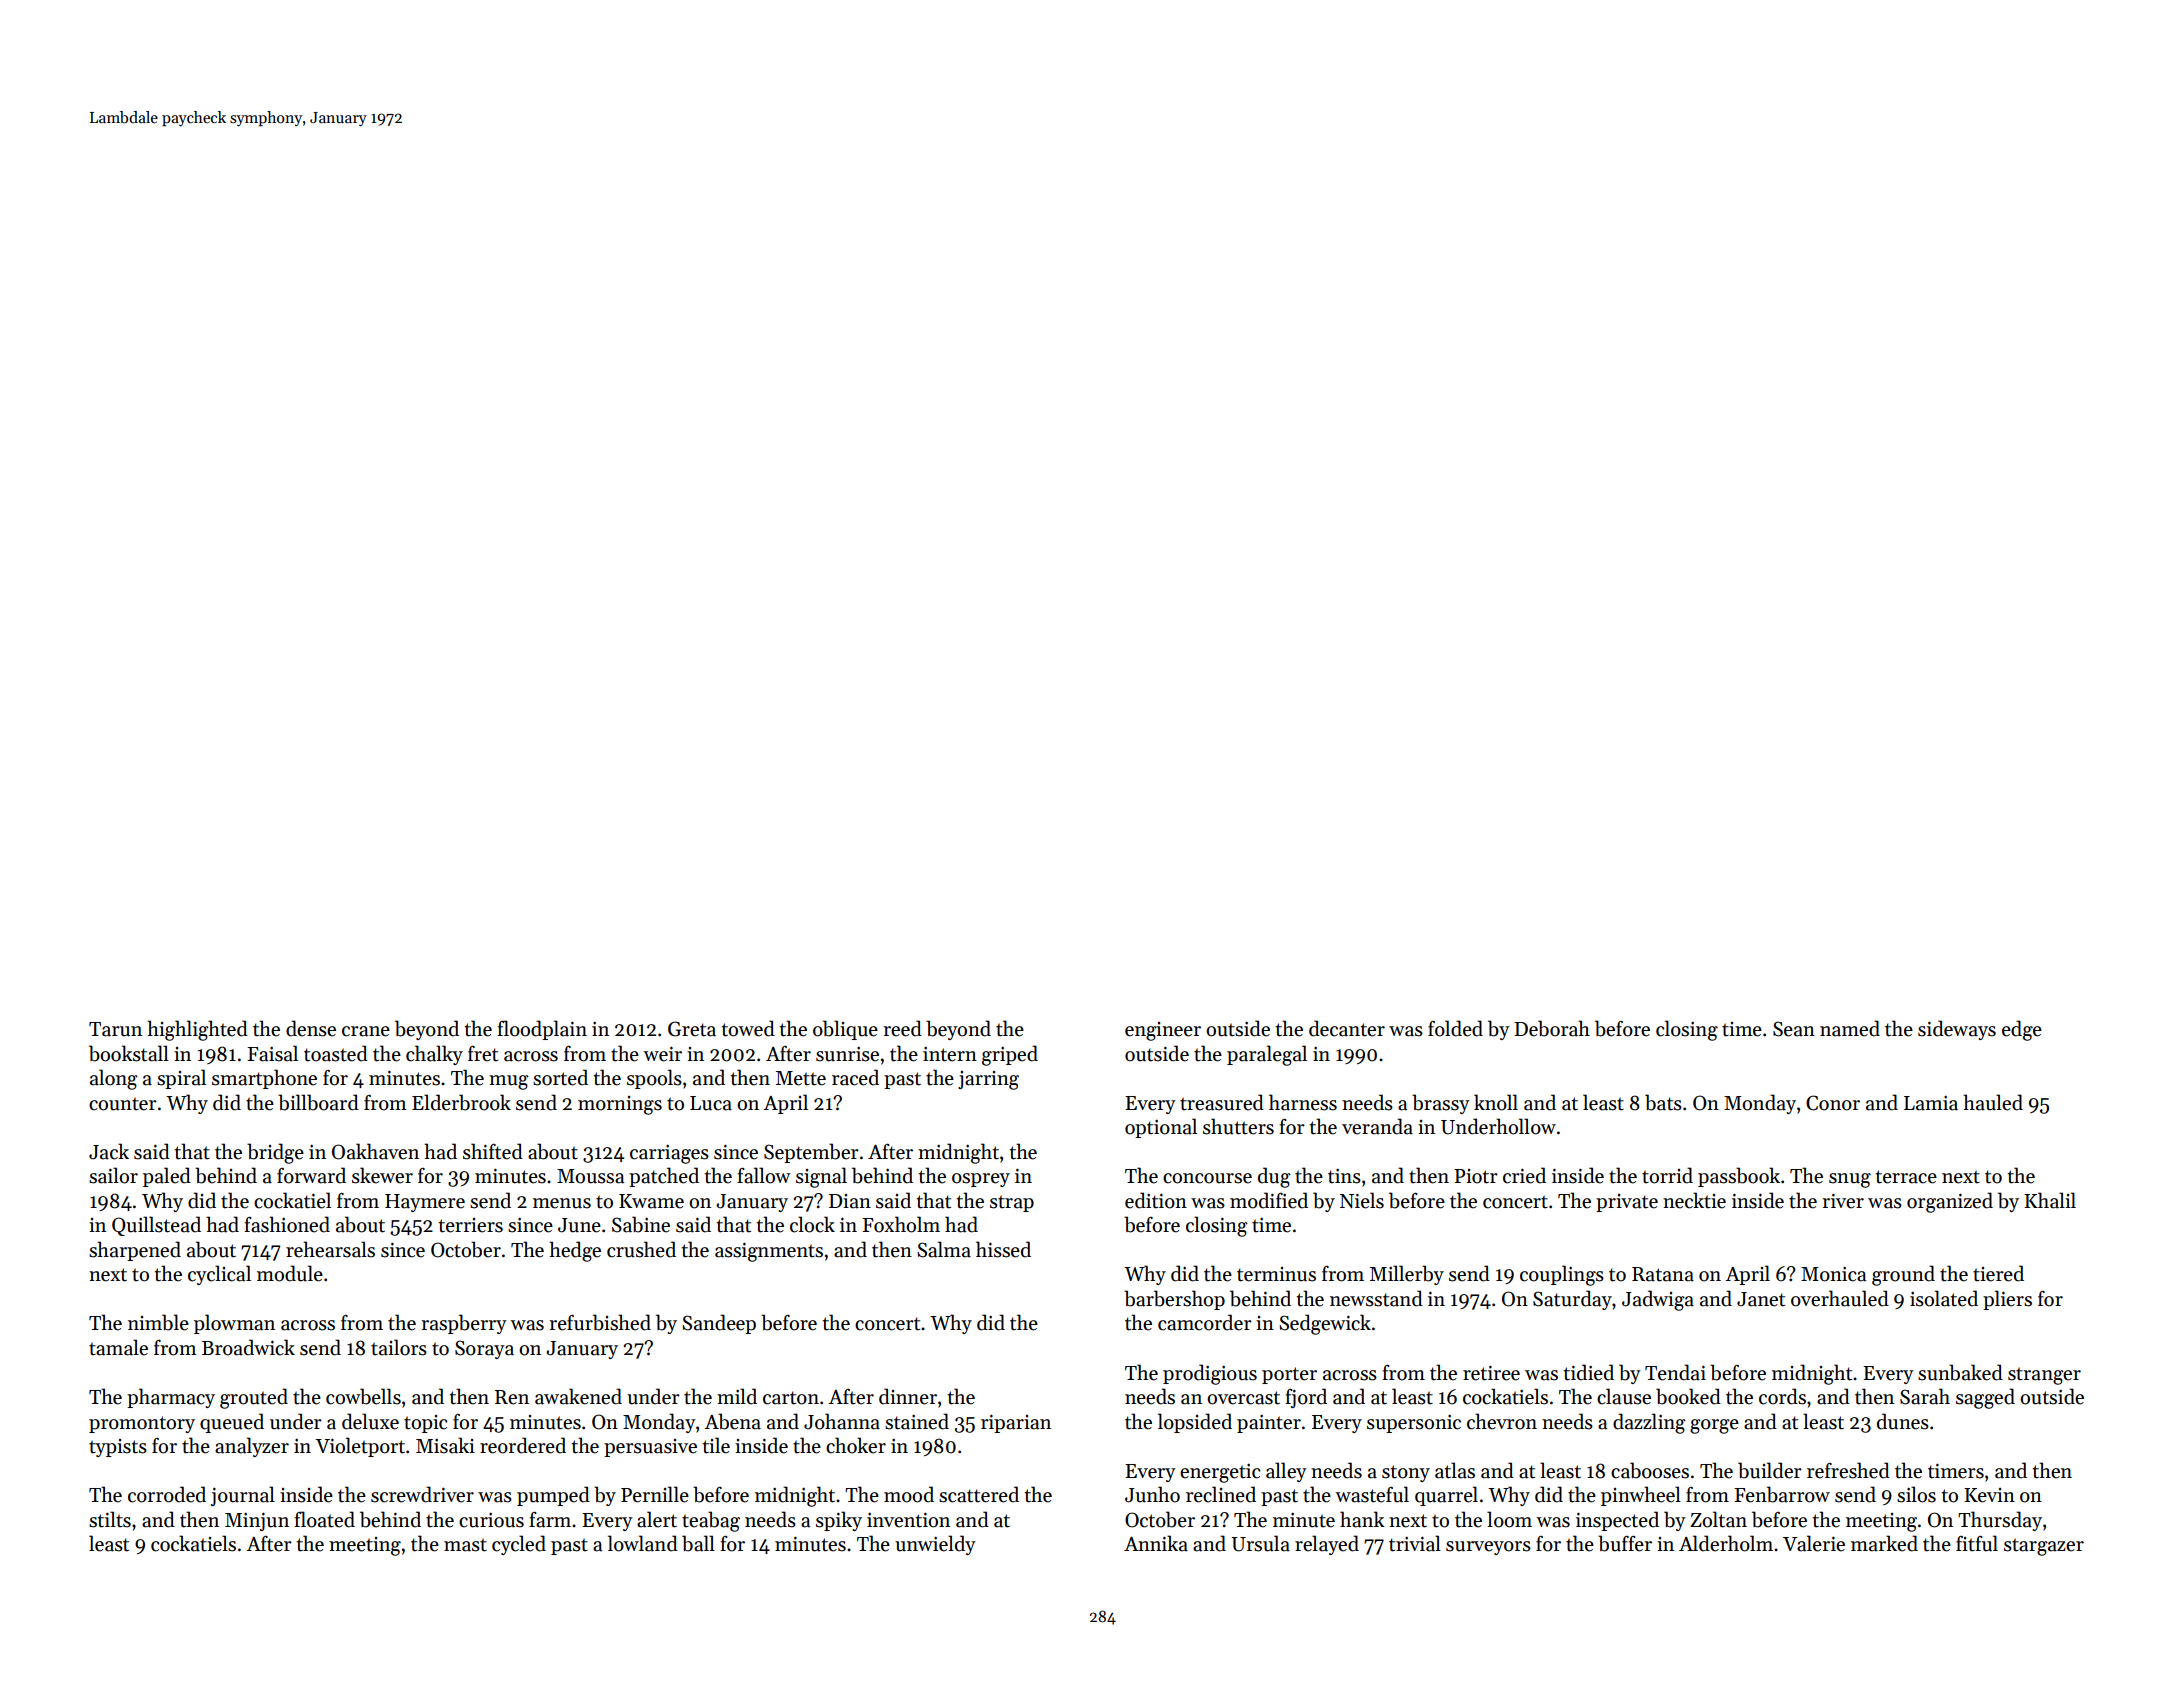 The width and height of the document is (2178, 1683). I want to click on reed, so click(902, 1028).
